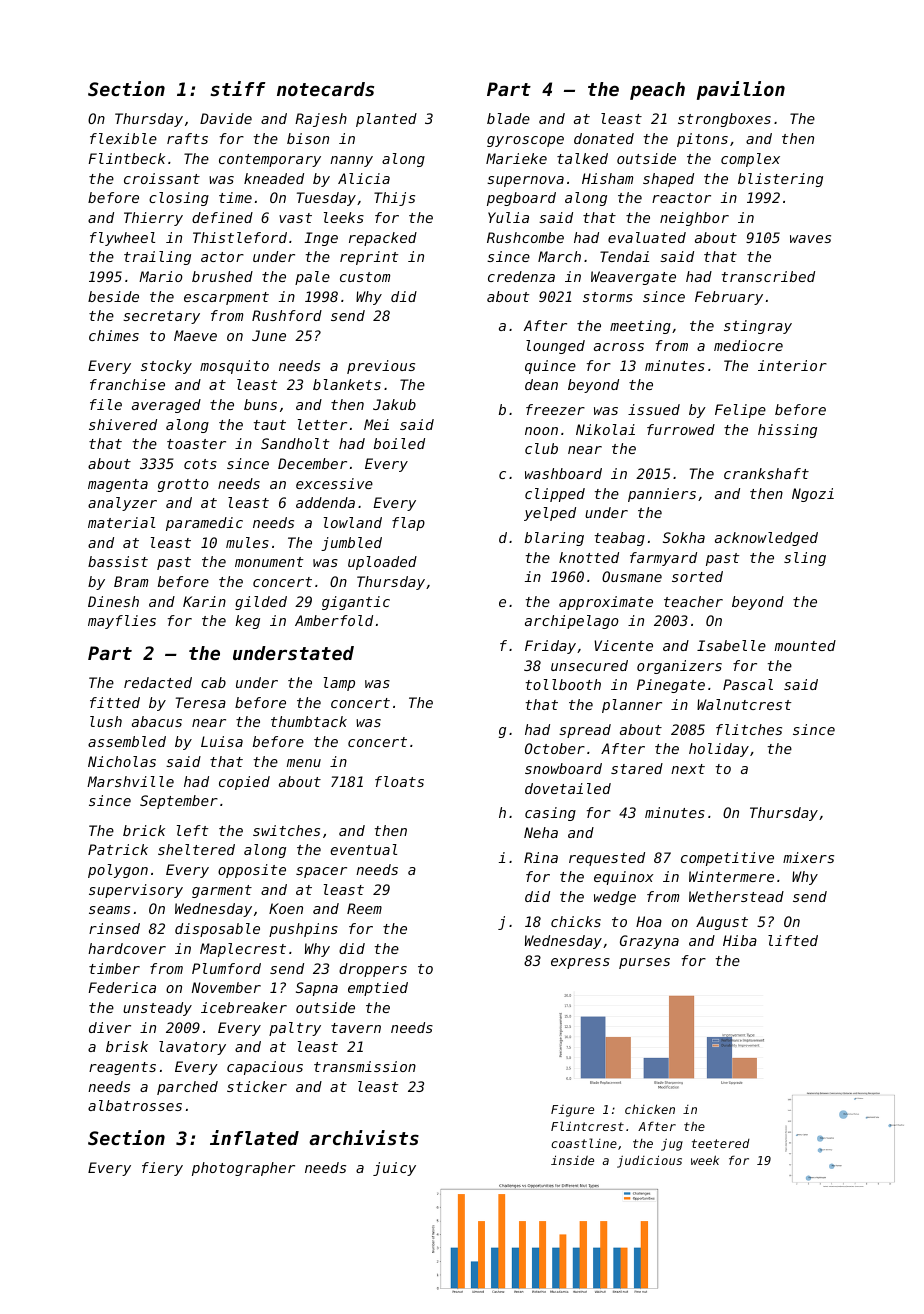  I want to click on diver, so click(110, 1027).
